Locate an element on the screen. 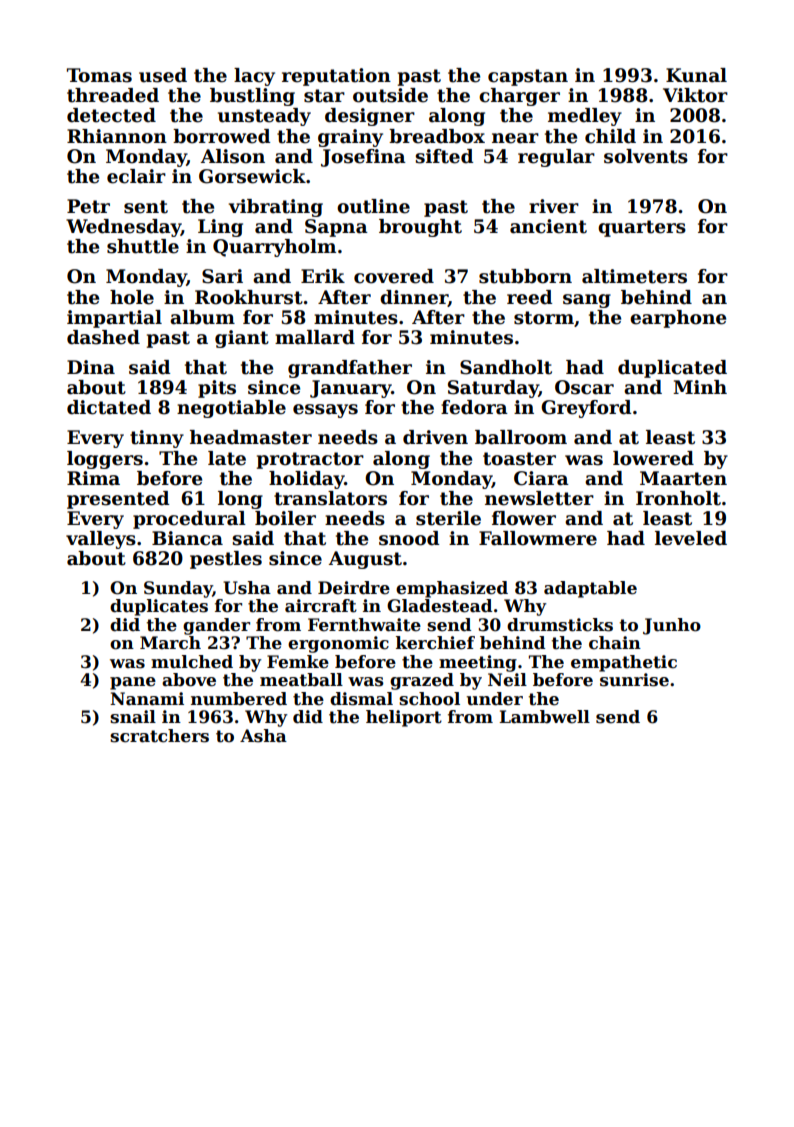  dinner is located at coordinates (414, 298).
